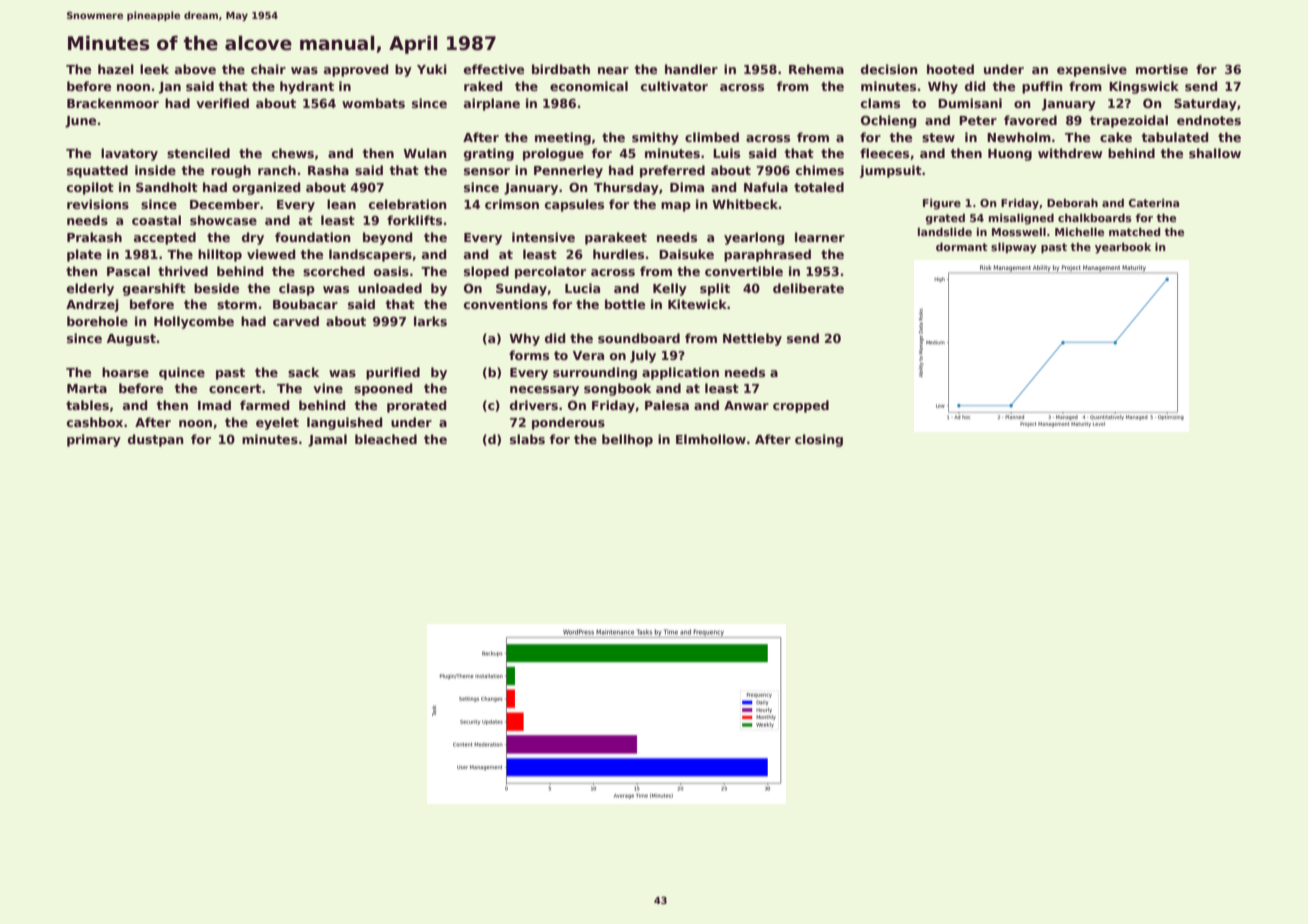 This screenshot has width=1308, height=924. Describe the element at coordinates (195, 69) in the screenshot. I see `above` at that location.
